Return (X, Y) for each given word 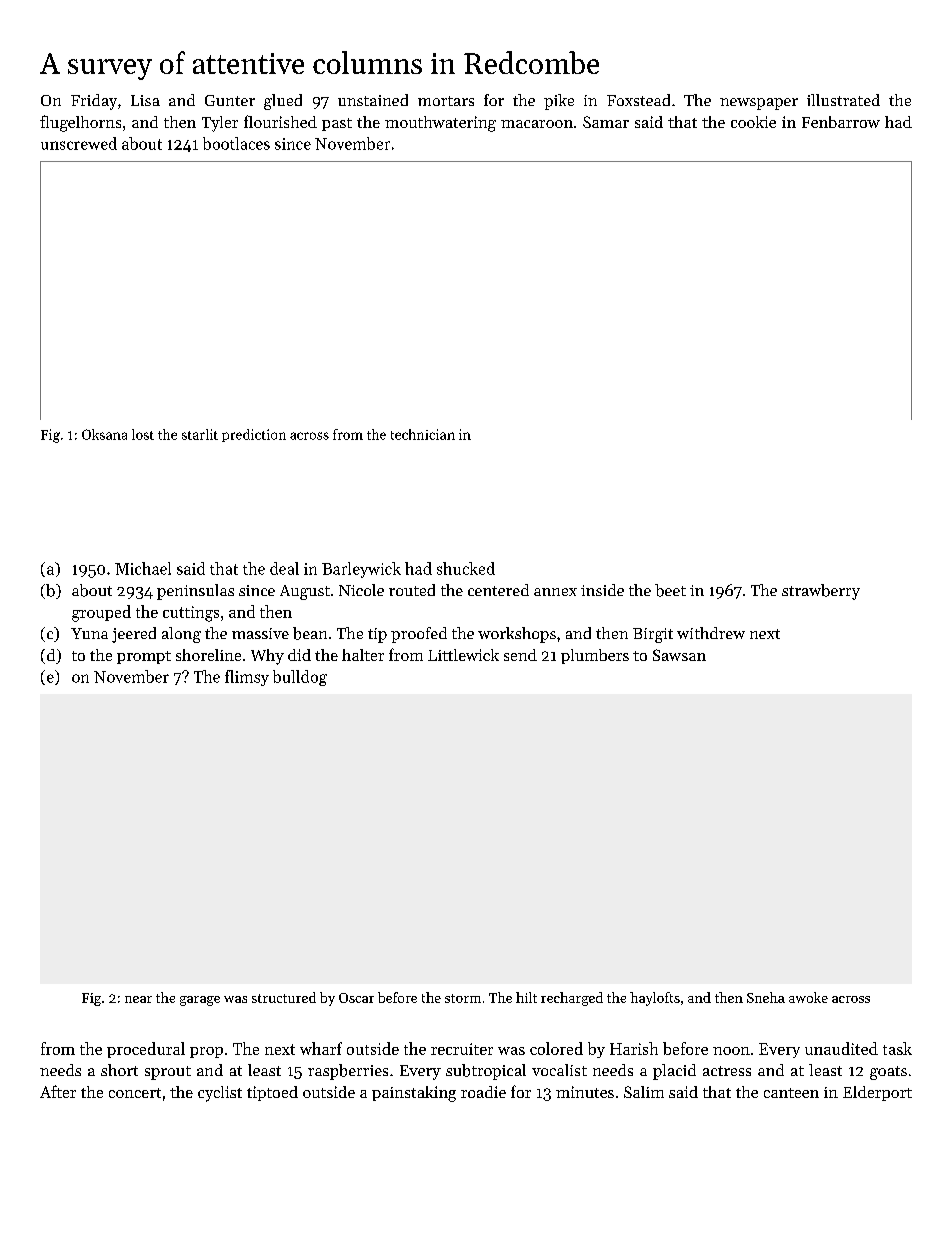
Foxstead (638, 100)
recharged (572, 999)
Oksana (104, 434)
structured (284, 997)
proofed (419, 635)
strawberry (821, 592)
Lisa (145, 100)
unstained (373, 100)
